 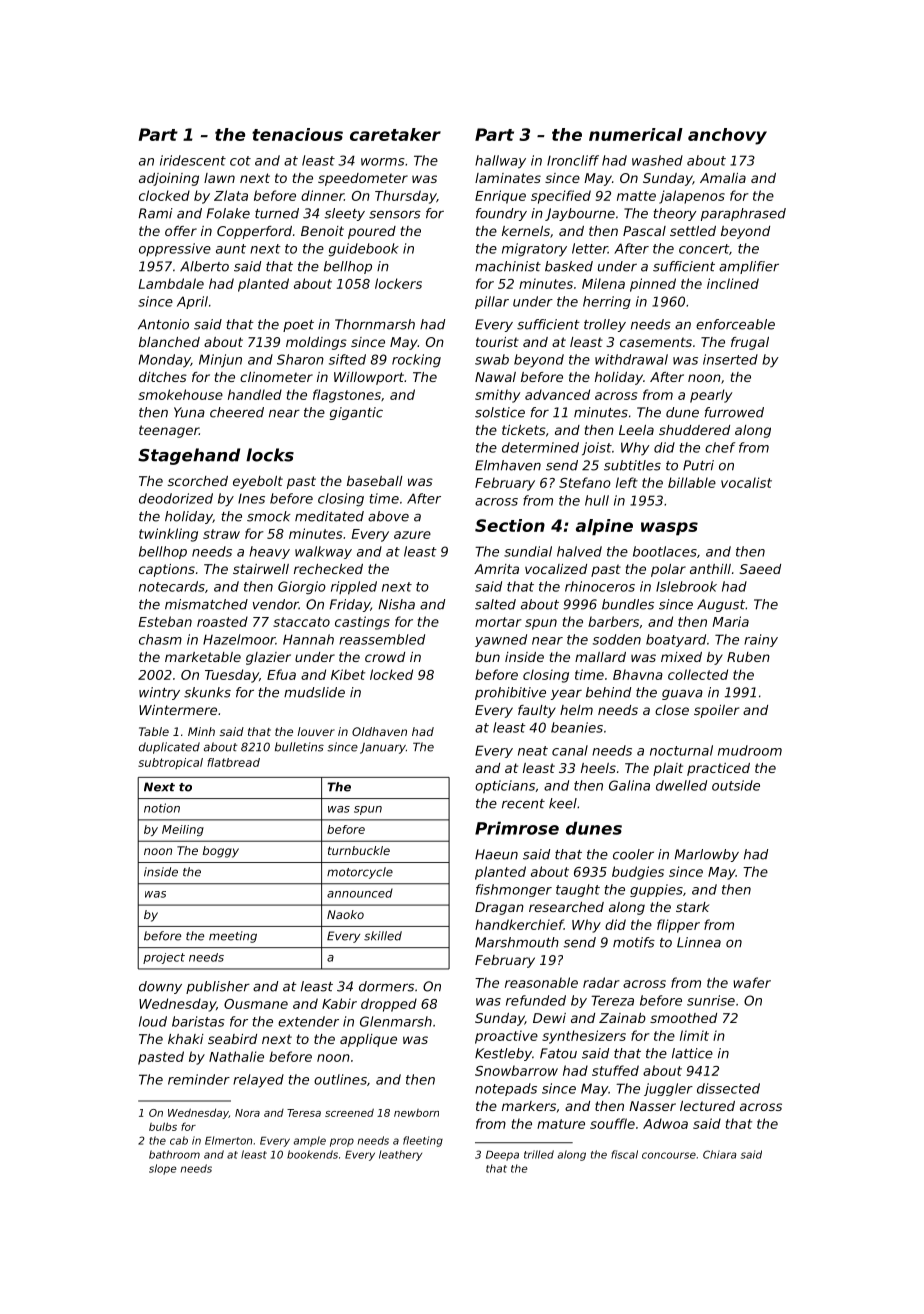 What do you see at coordinates (600, 657) in the page?
I see `mallard` at bounding box center [600, 657].
